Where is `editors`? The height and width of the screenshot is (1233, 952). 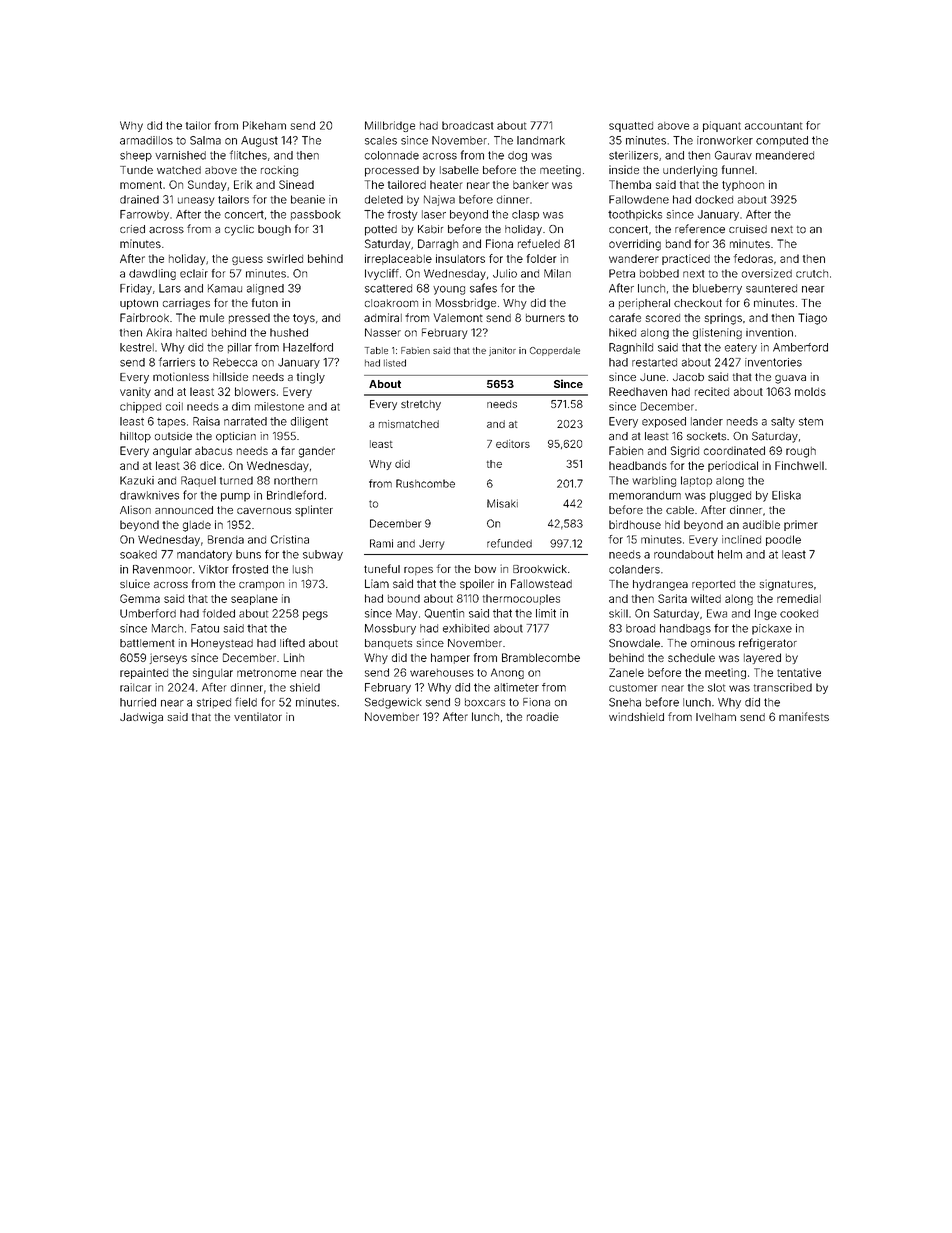 editors is located at coordinates (513, 443).
